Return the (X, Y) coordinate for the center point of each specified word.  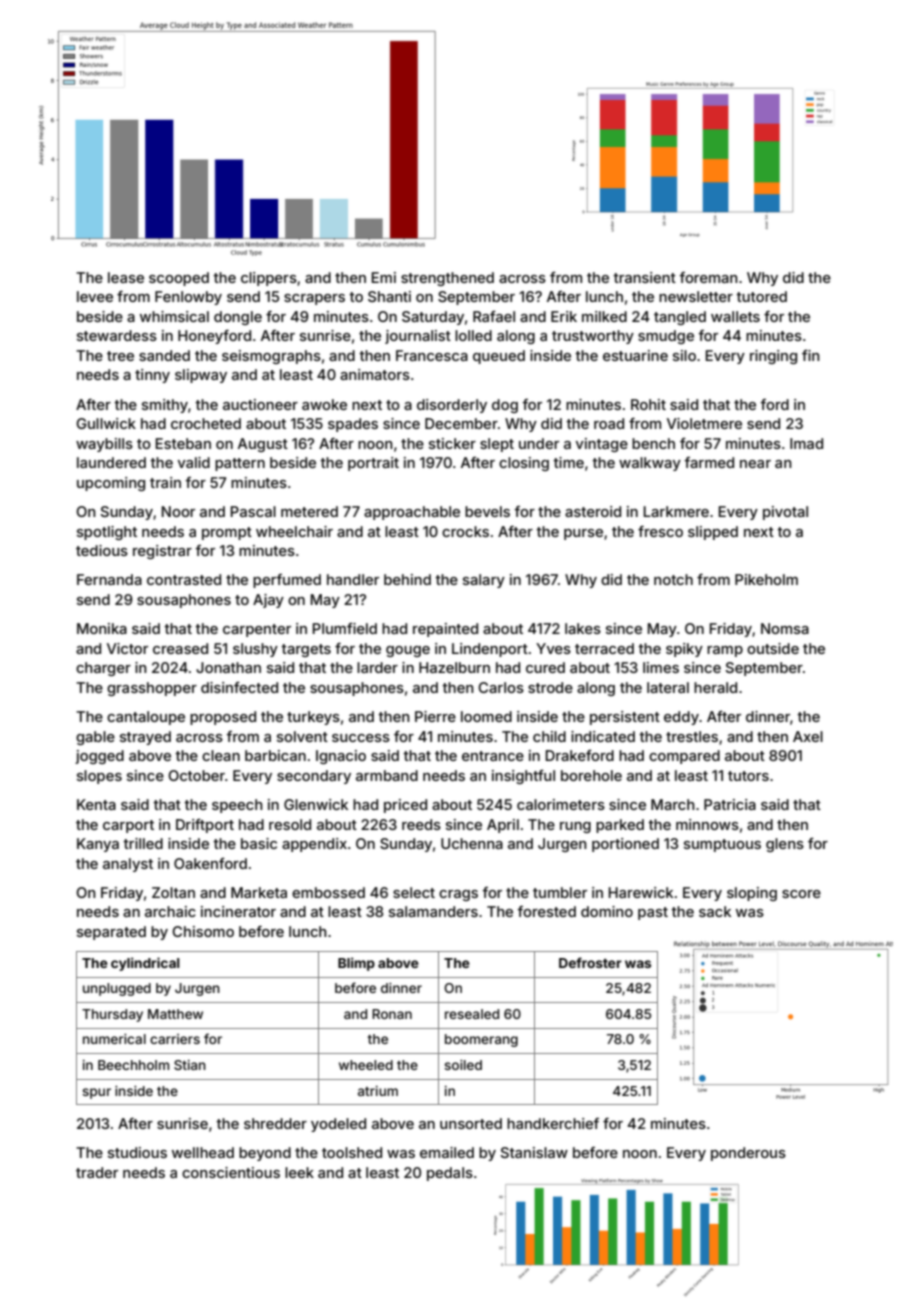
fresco (660, 531)
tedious (102, 550)
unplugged (117, 989)
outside (773, 648)
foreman (708, 277)
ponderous (748, 1154)
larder (377, 667)
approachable (412, 513)
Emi (384, 277)
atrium (378, 1091)
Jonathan (228, 667)
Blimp (356, 964)
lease (126, 277)
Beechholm (133, 1065)
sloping (752, 894)
